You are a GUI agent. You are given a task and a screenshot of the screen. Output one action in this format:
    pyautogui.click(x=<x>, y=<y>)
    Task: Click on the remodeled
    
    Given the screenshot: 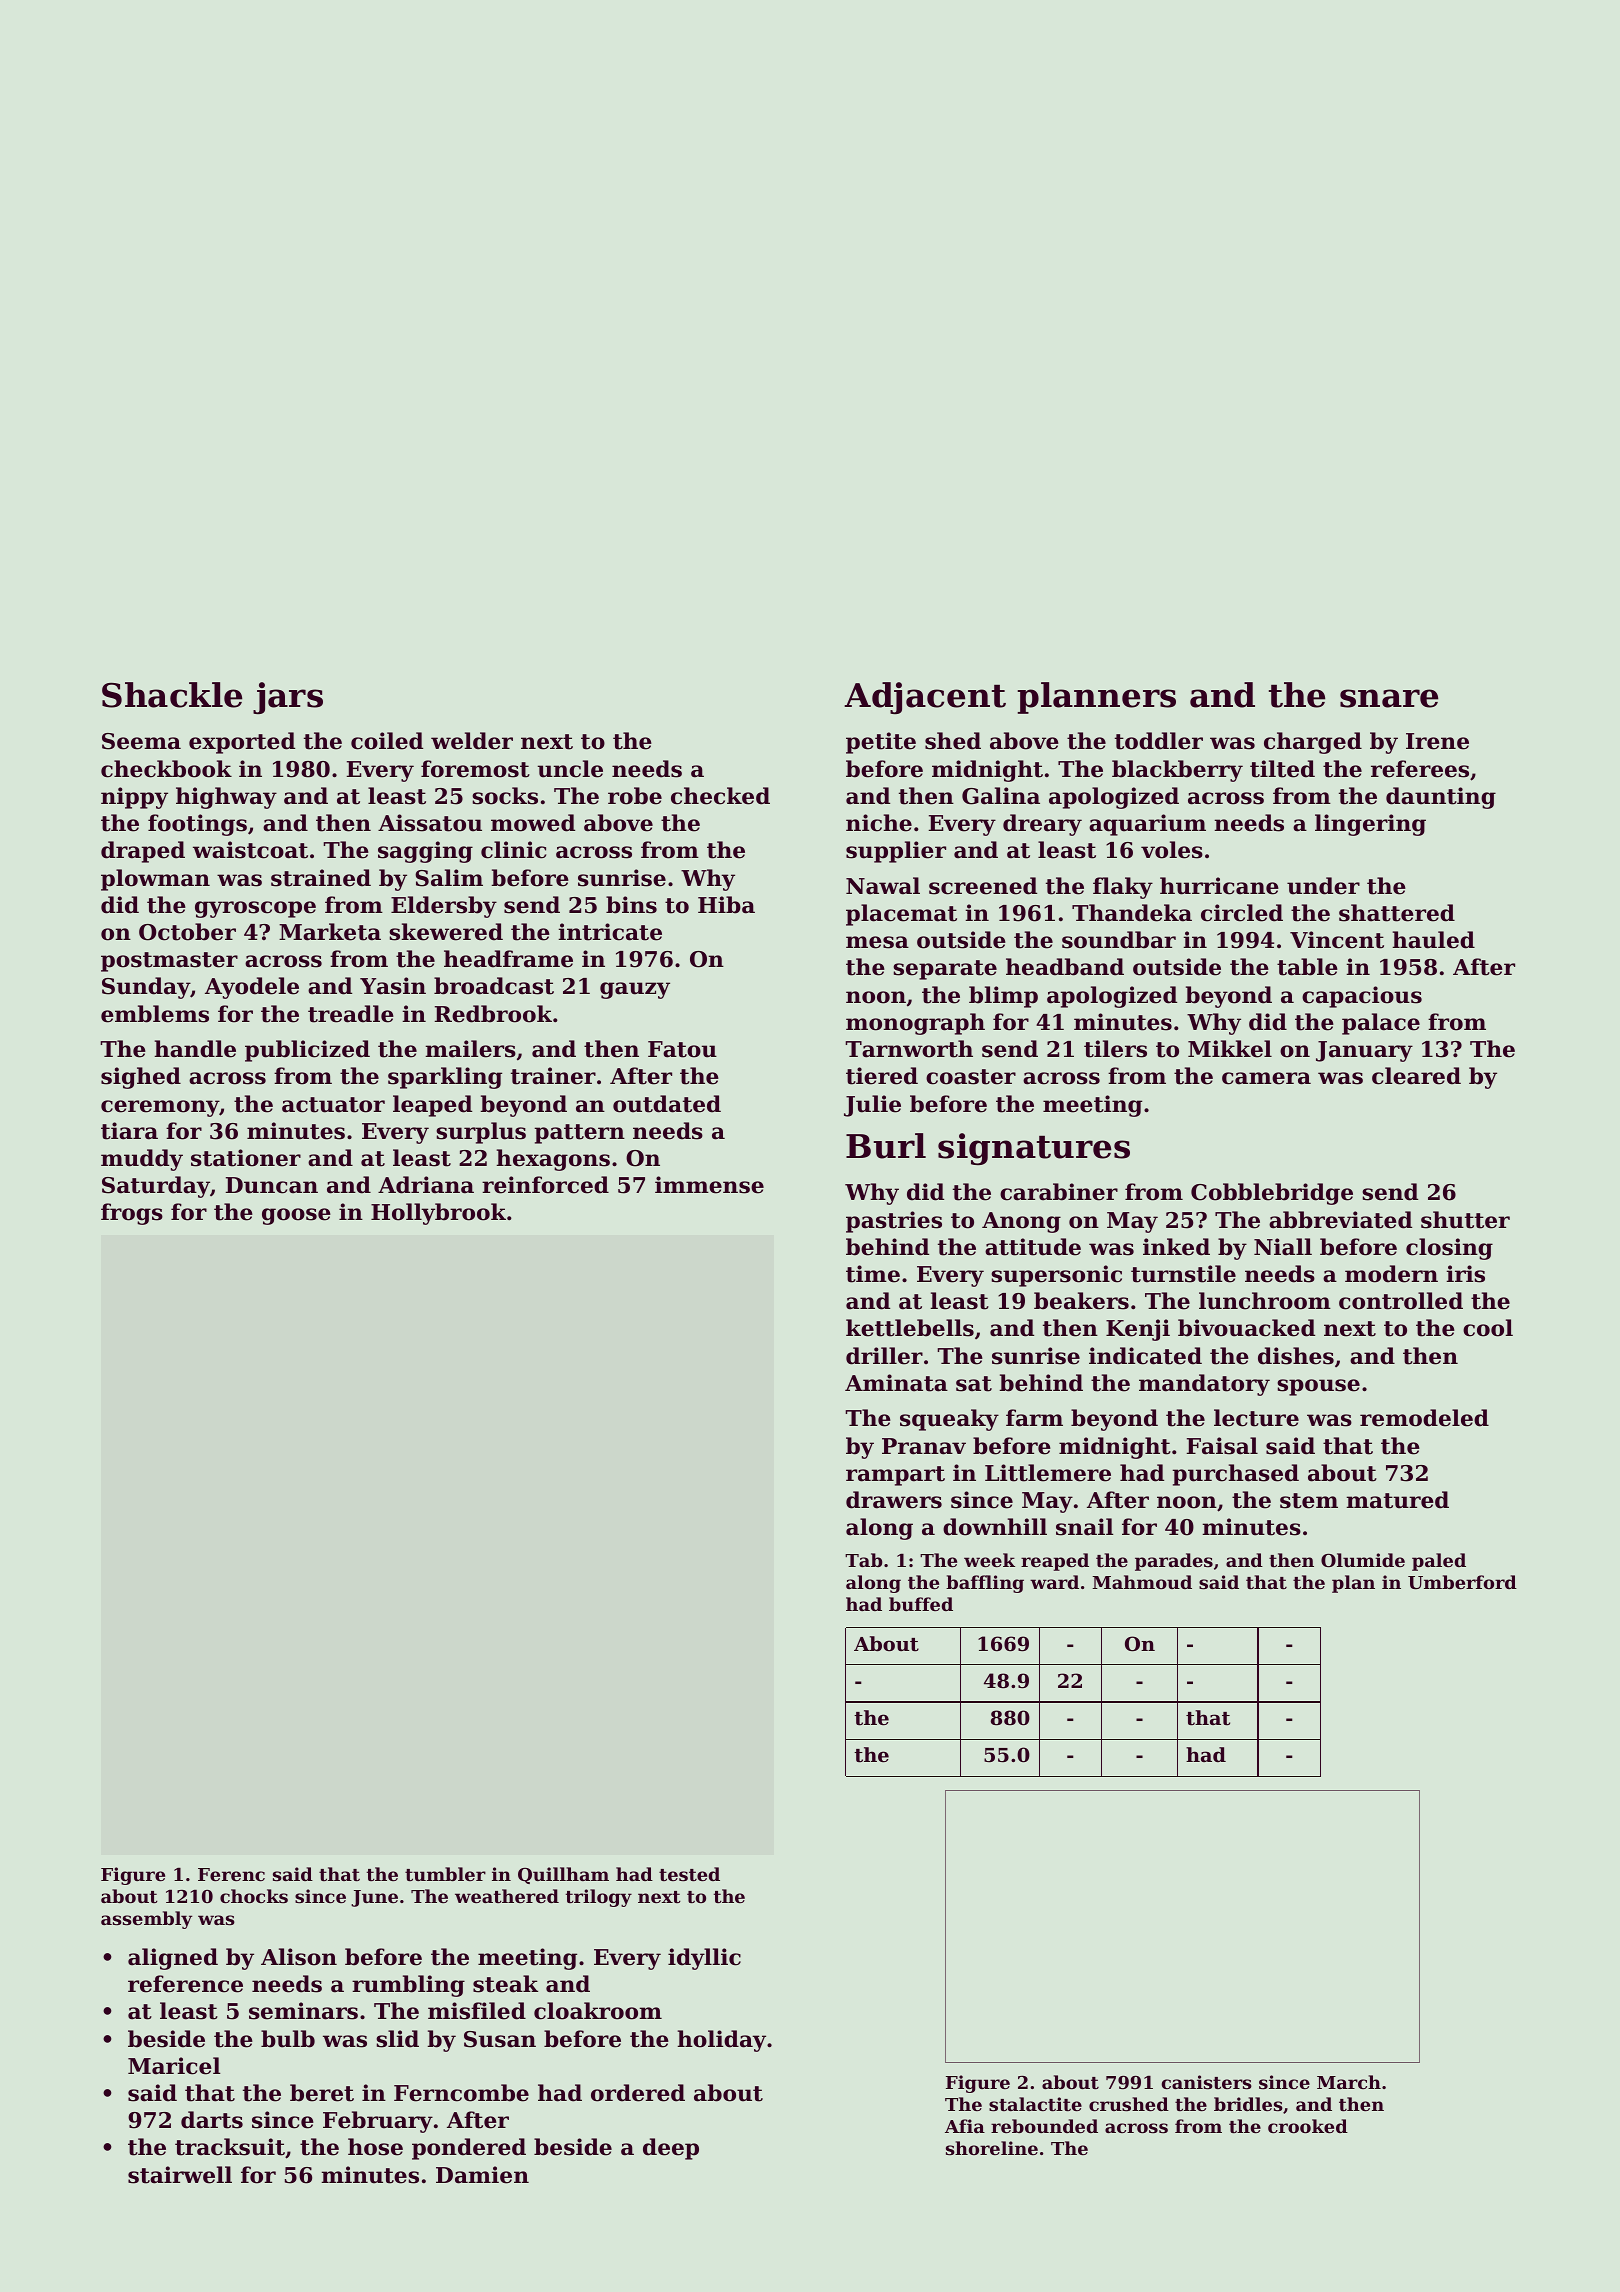 What is the action you would take?
    pyautogui.click(x=1424, y=1418)
